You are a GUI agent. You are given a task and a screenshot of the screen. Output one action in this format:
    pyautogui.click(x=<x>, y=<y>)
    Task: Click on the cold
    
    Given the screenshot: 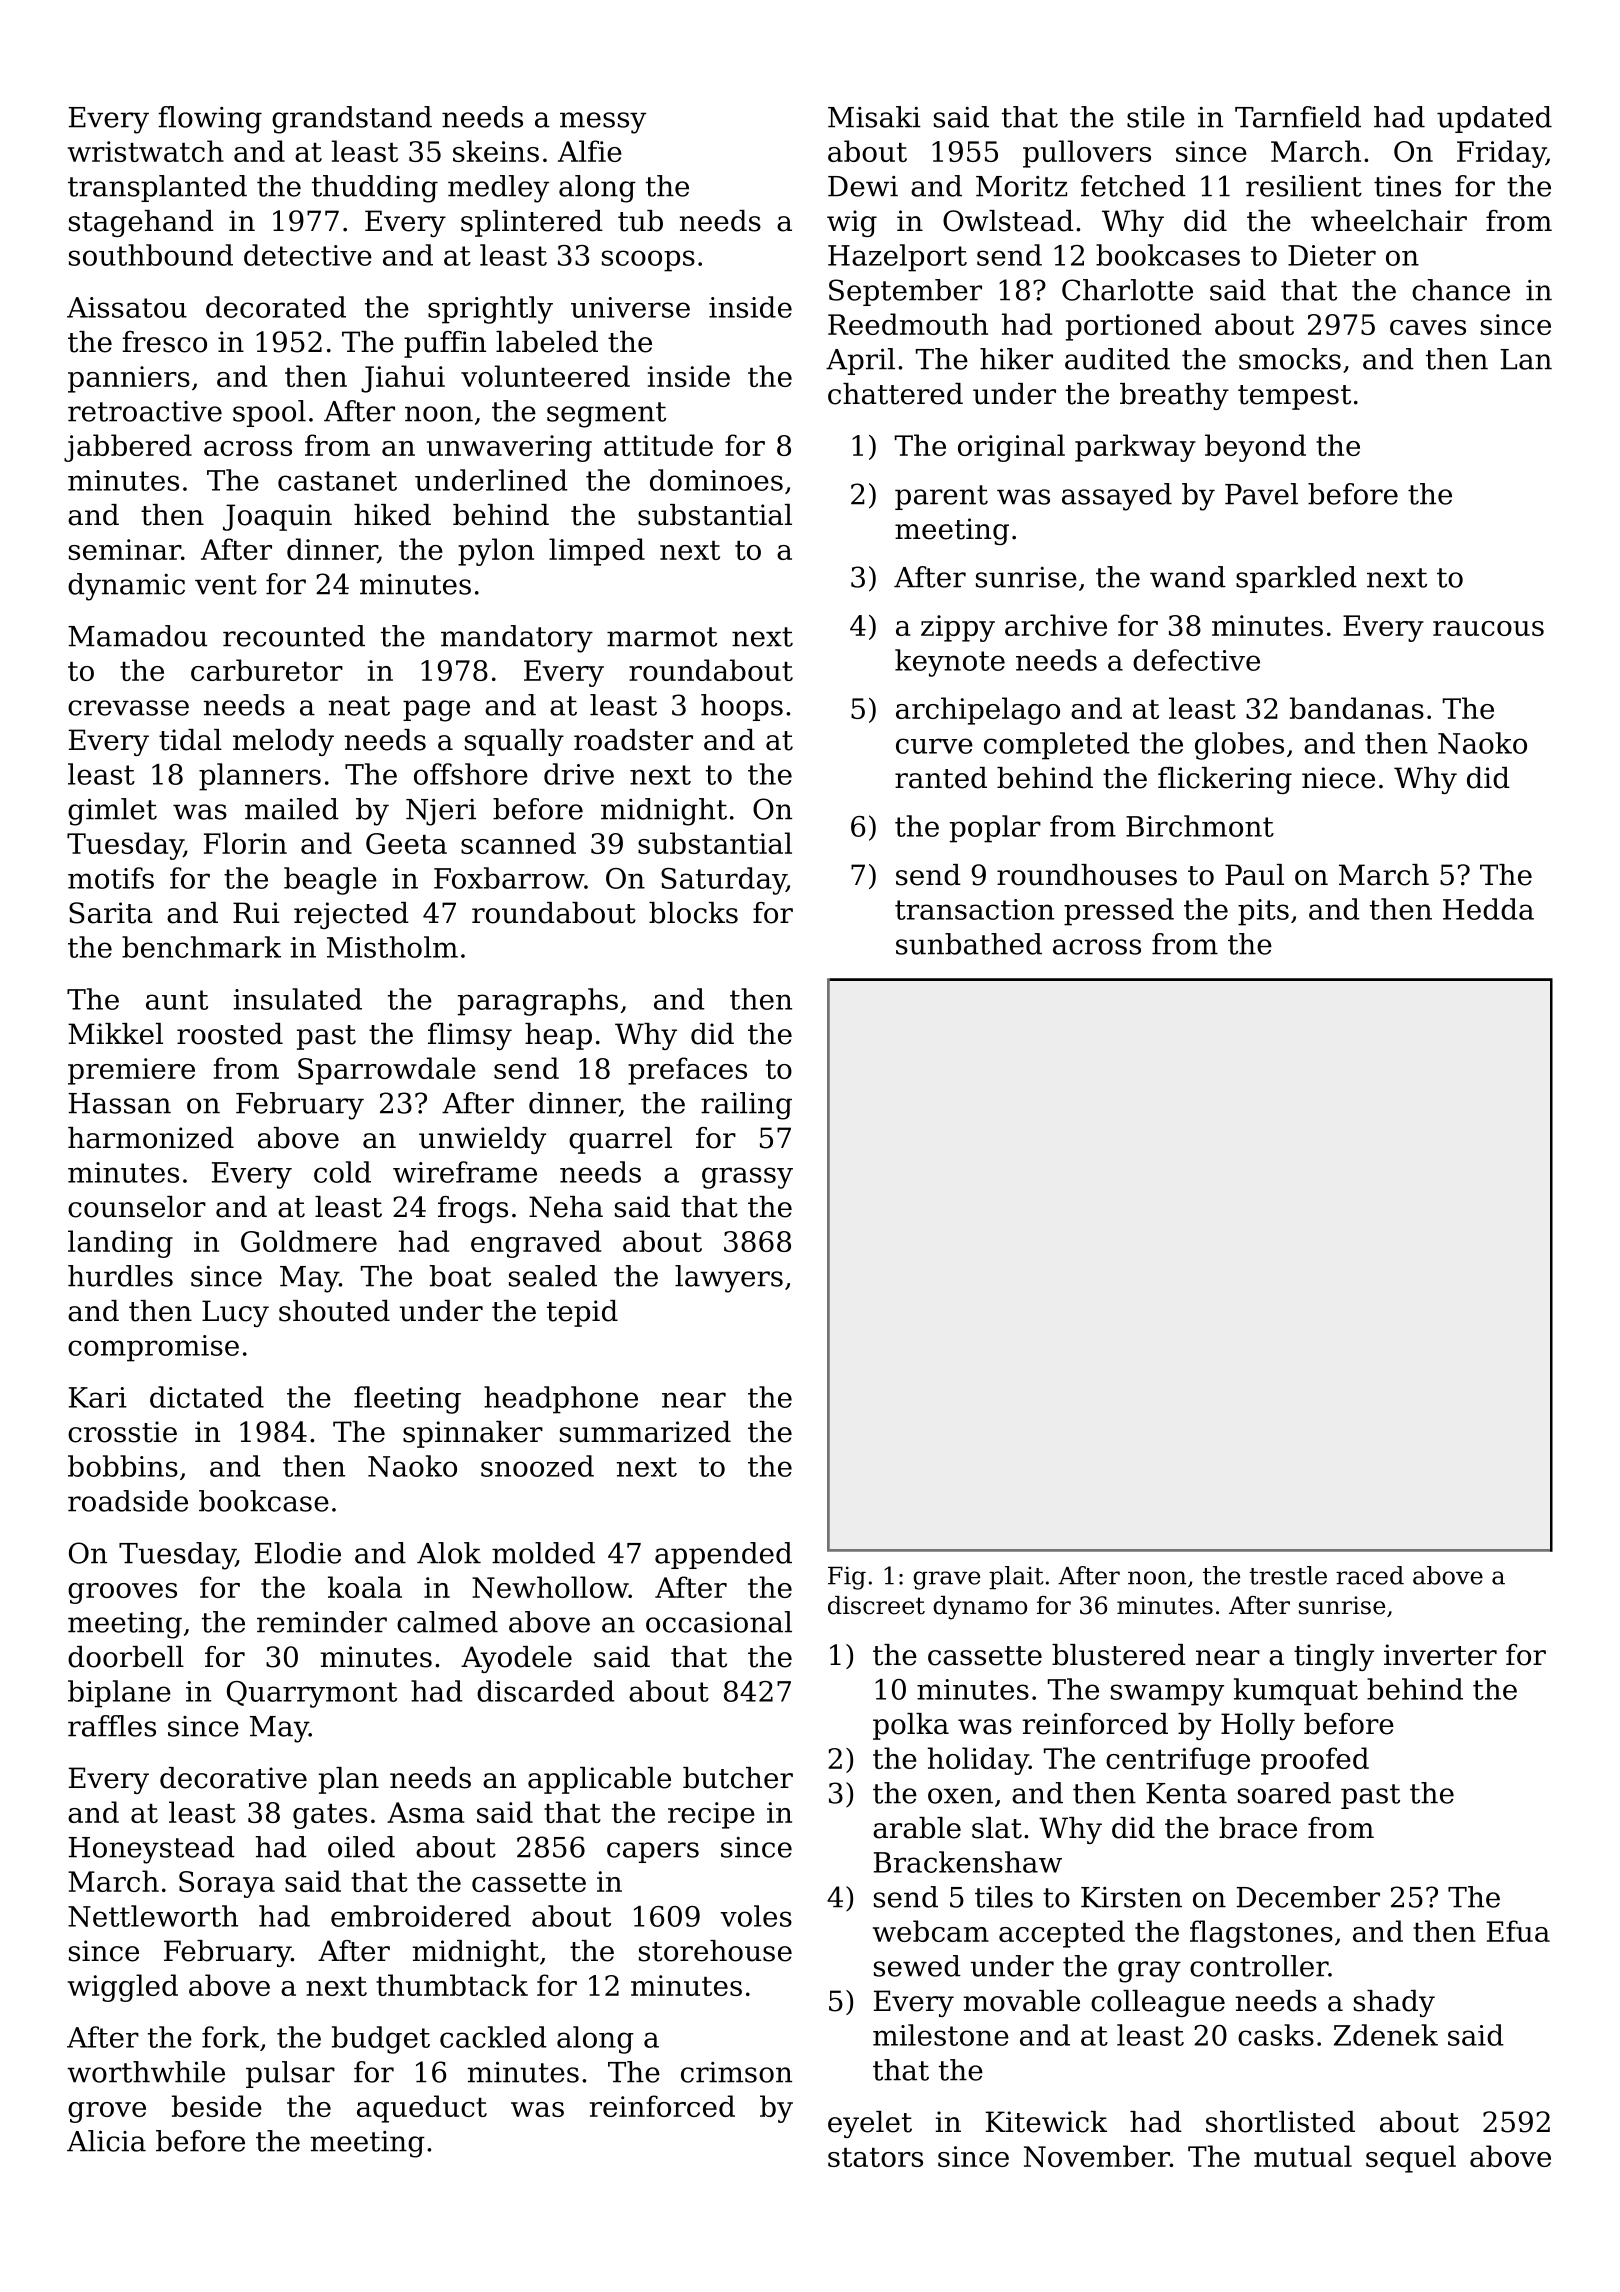 What is the action you would take?
    pyautogui.click(x=342, y=1172)
